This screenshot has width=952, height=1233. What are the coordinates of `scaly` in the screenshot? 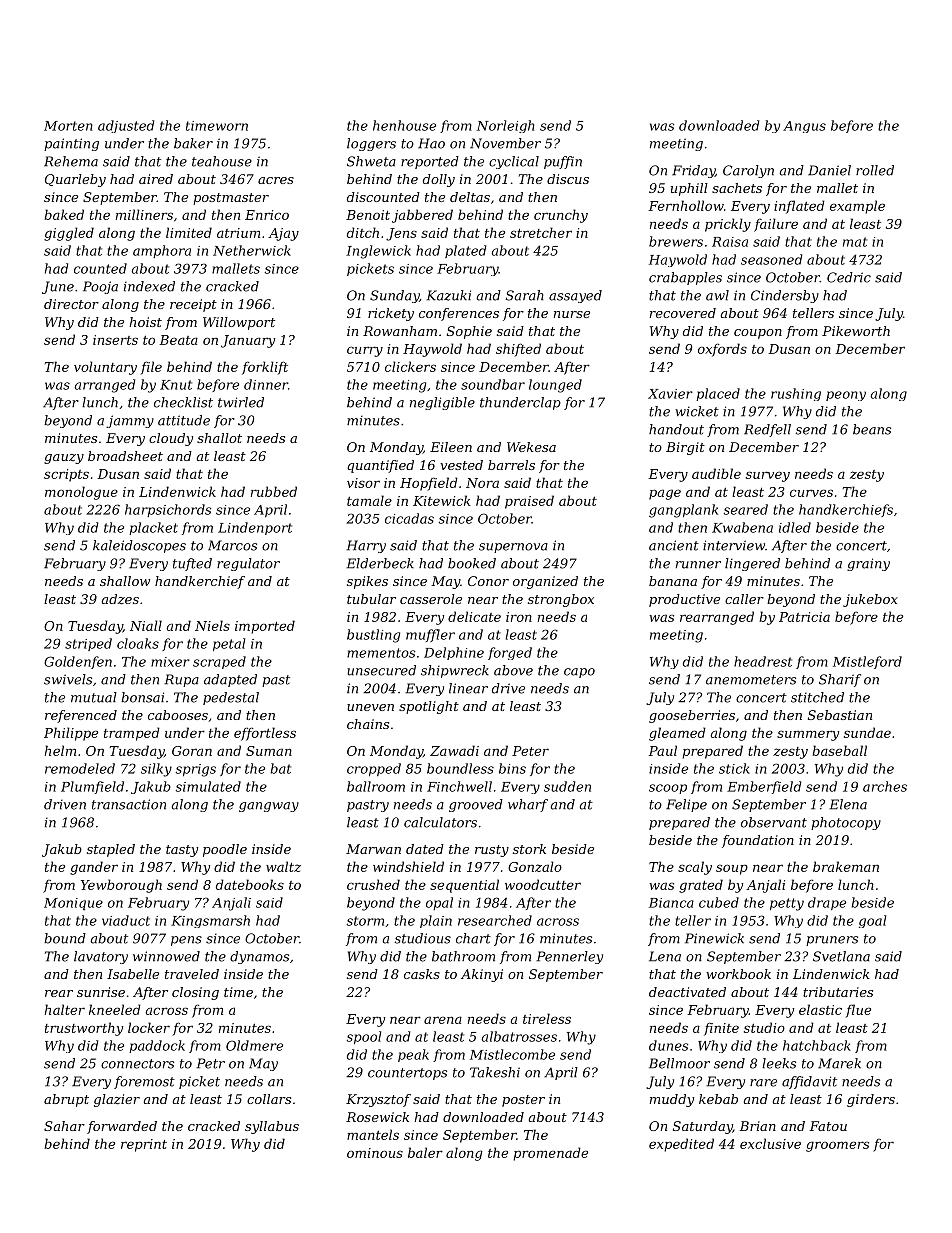 It's located at (695, 868).
